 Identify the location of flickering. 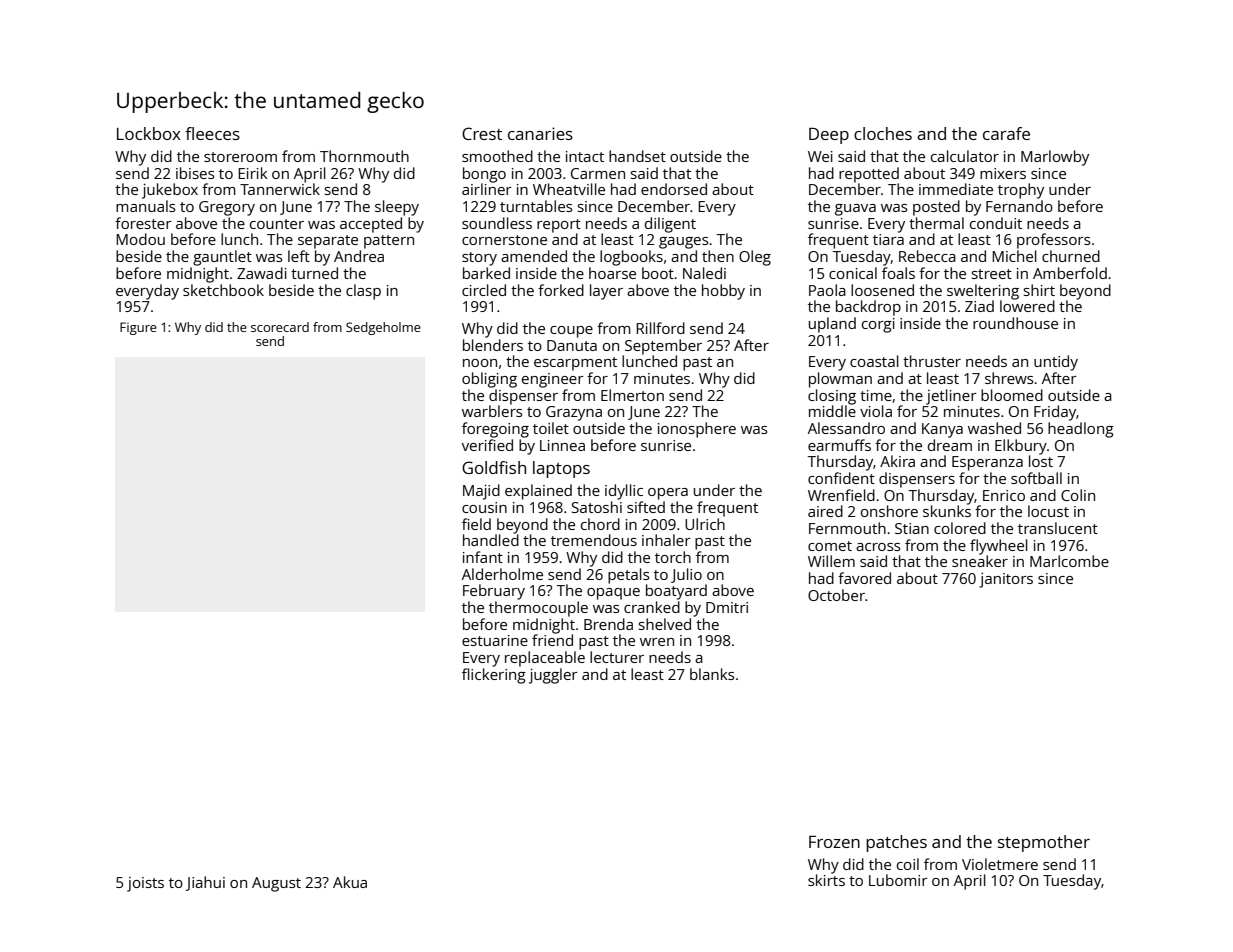
(494, 676).
